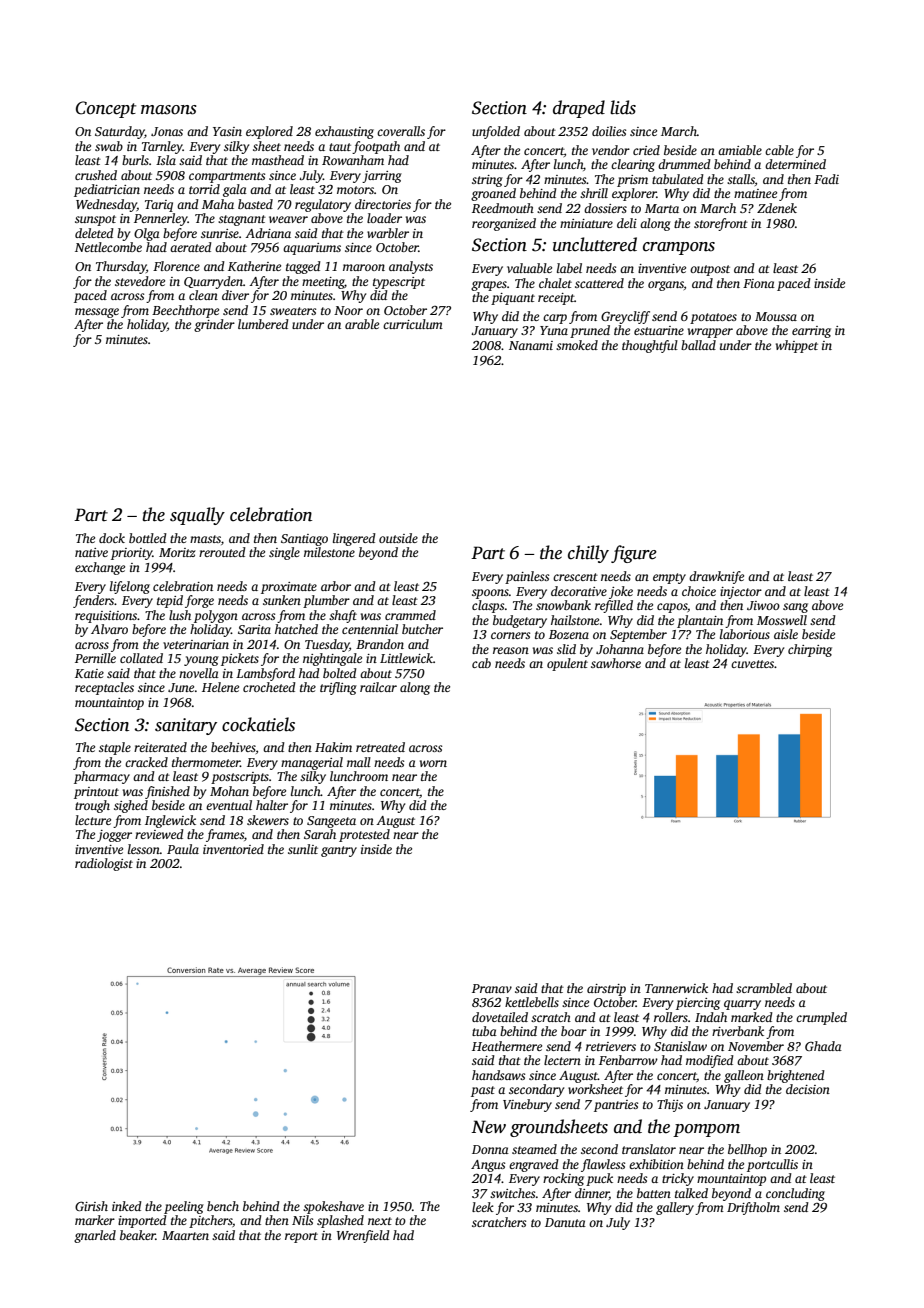  Describe the element at coordinates (112, 538) in the image. I see `dock` at that location.
